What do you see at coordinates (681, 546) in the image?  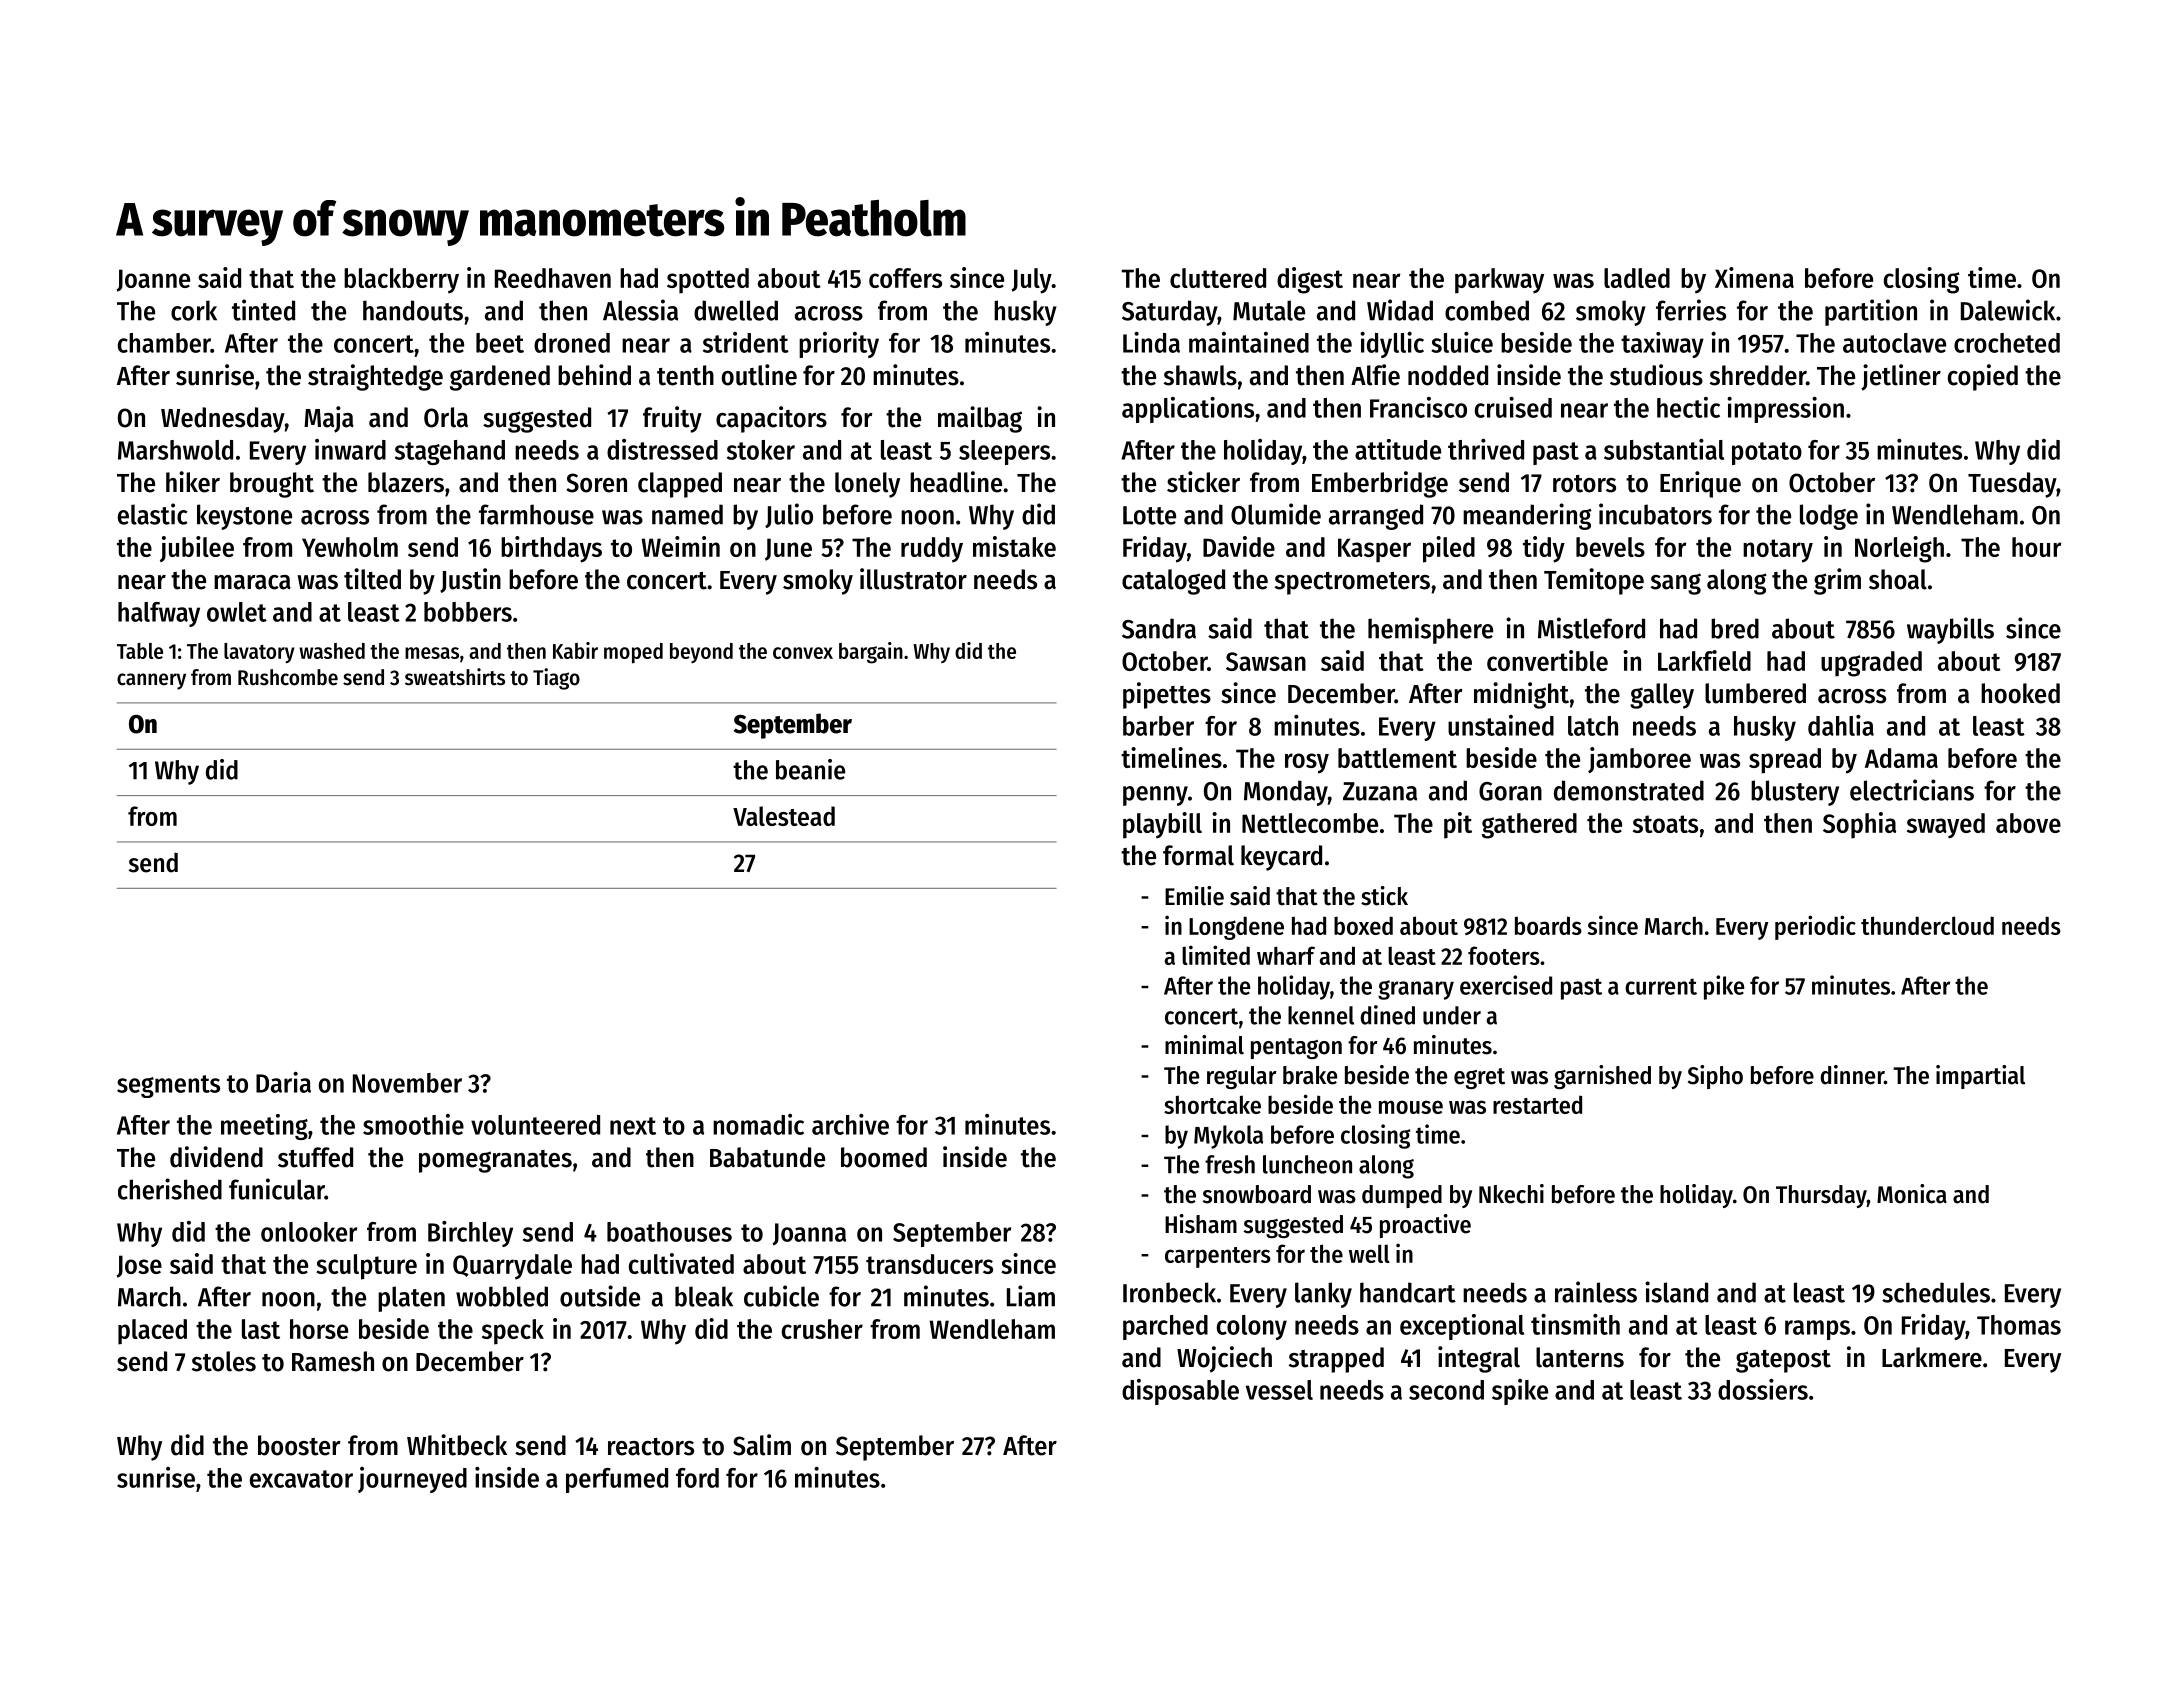 I see `Weimin` at bounding box center [681, 546].
